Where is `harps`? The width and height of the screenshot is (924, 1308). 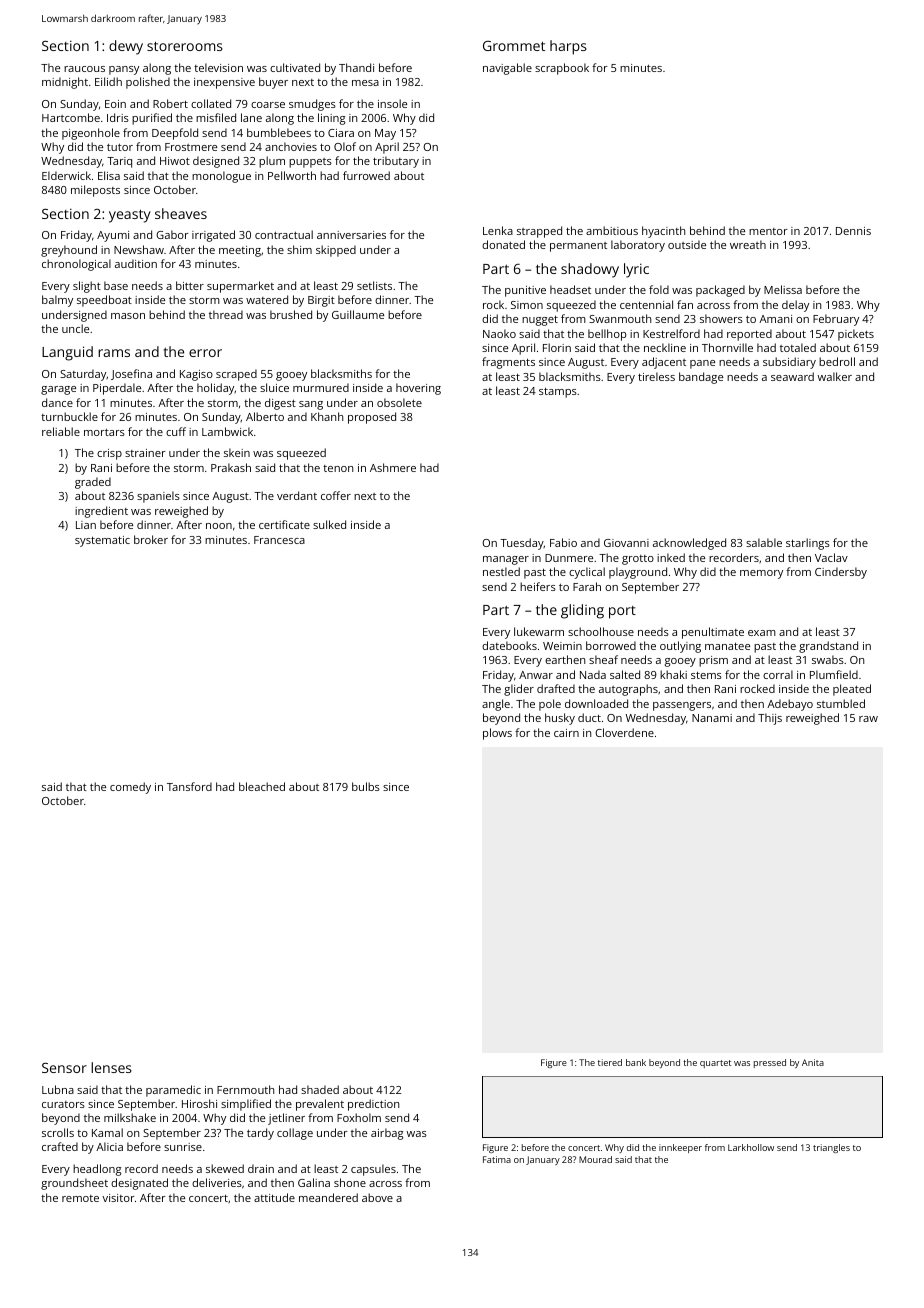 harps is located at coordinates (568, 47).
